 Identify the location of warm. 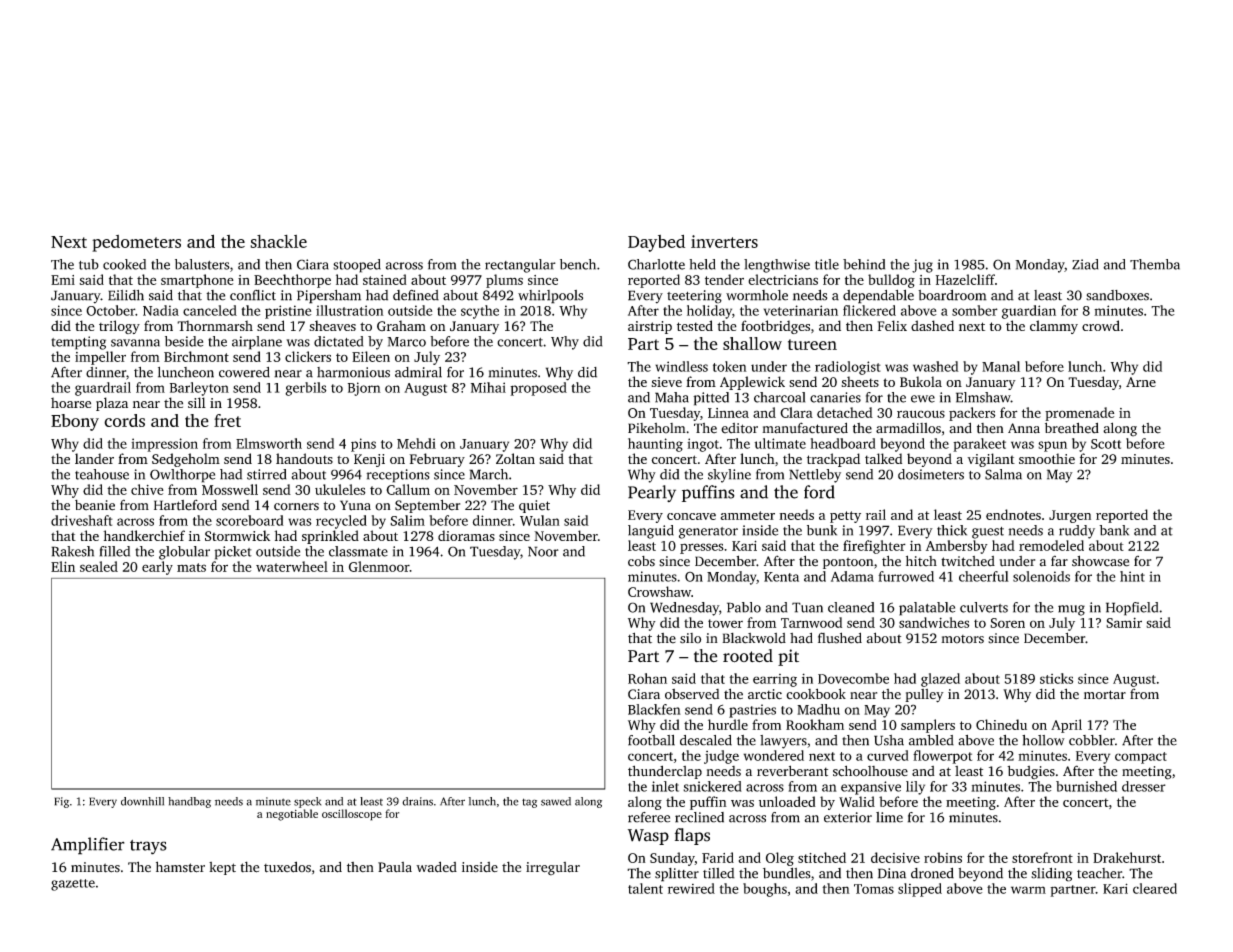
(1028, 890).
